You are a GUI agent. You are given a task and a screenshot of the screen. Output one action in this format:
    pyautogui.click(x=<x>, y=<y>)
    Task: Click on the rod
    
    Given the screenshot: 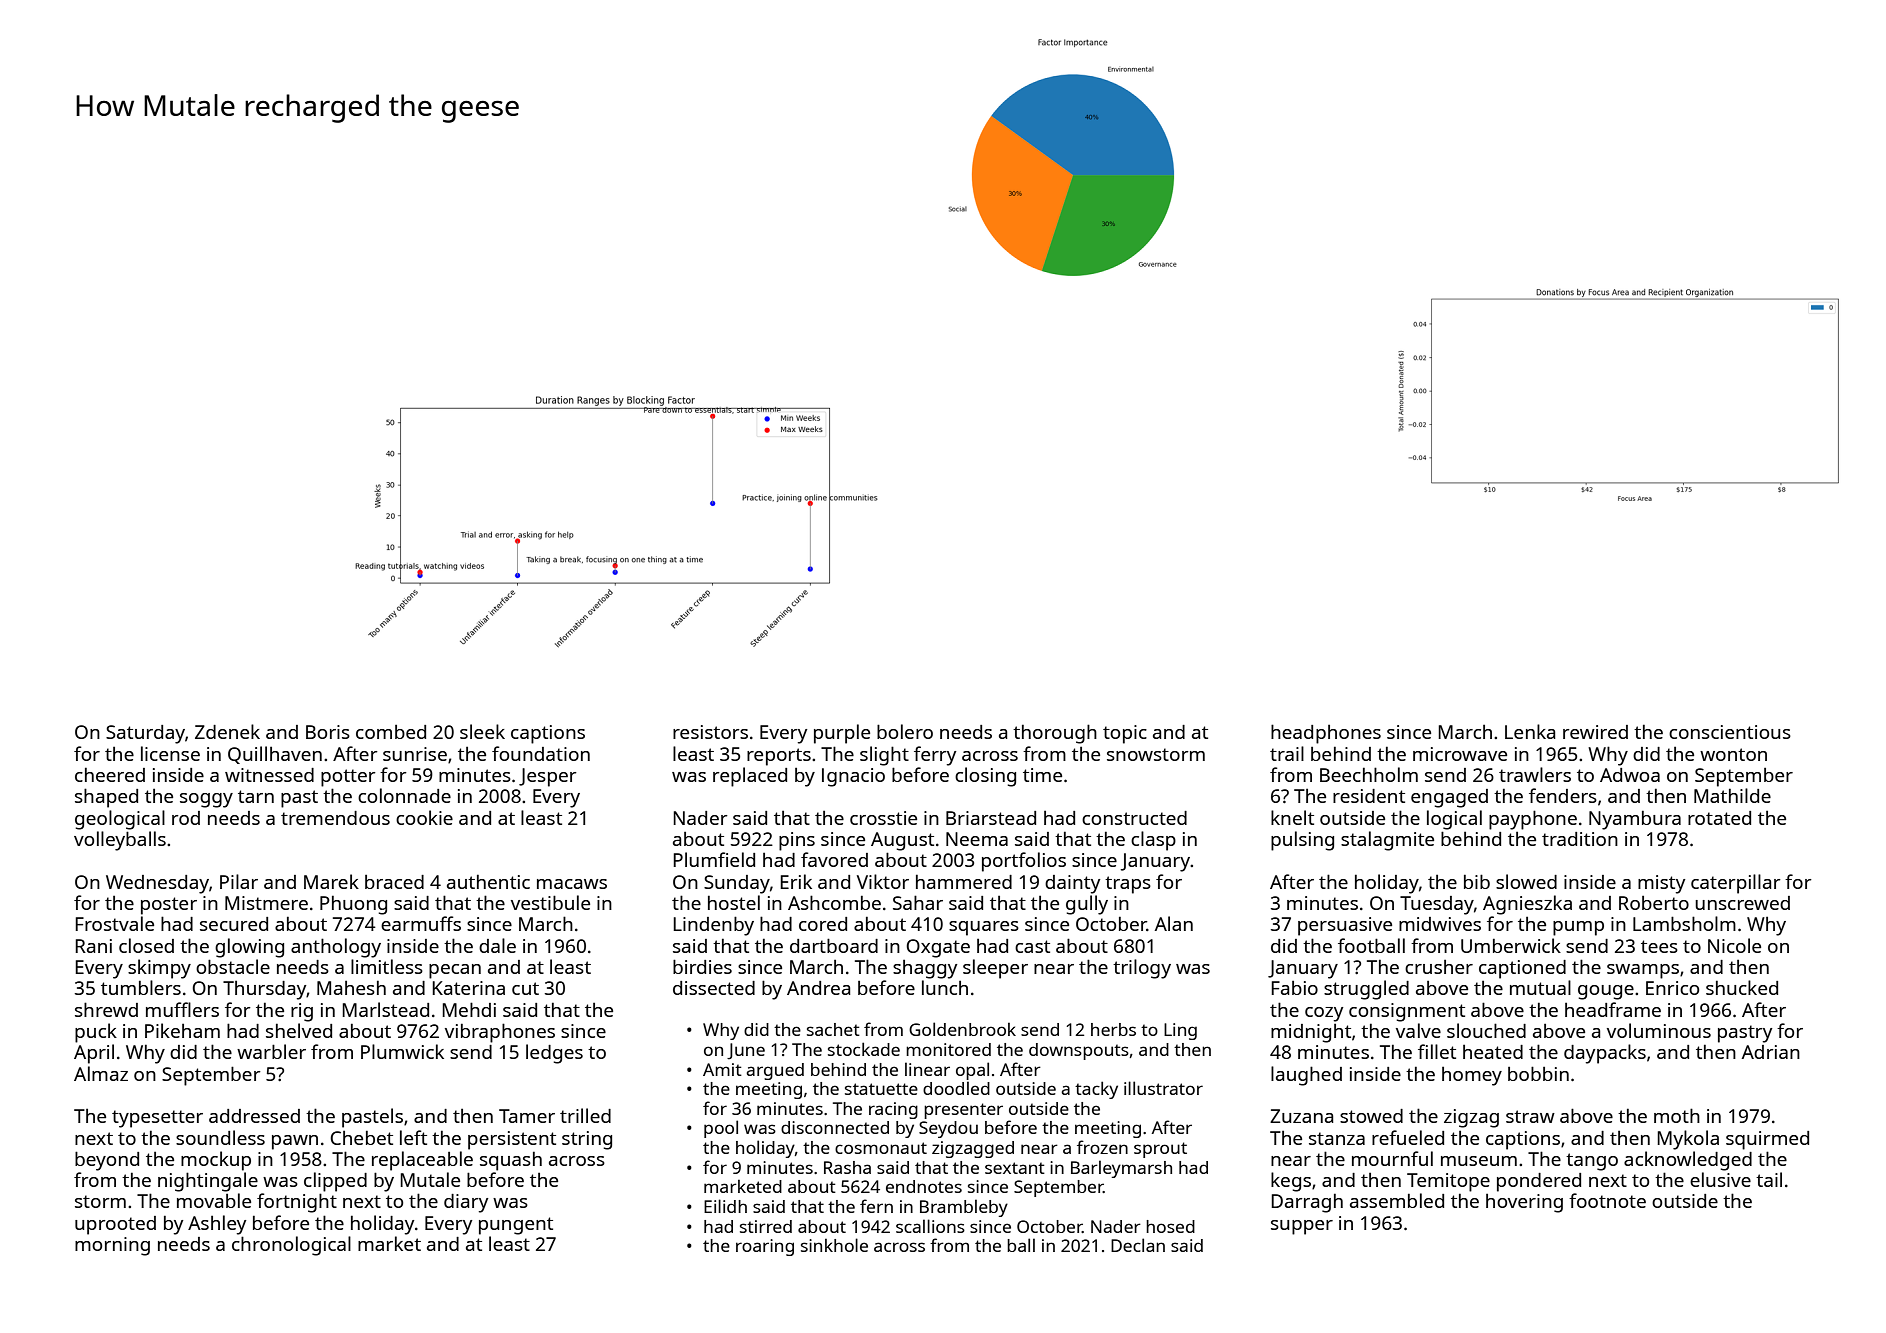 What is the action you would take?
    pyautogui.click(x=186, y=818)
